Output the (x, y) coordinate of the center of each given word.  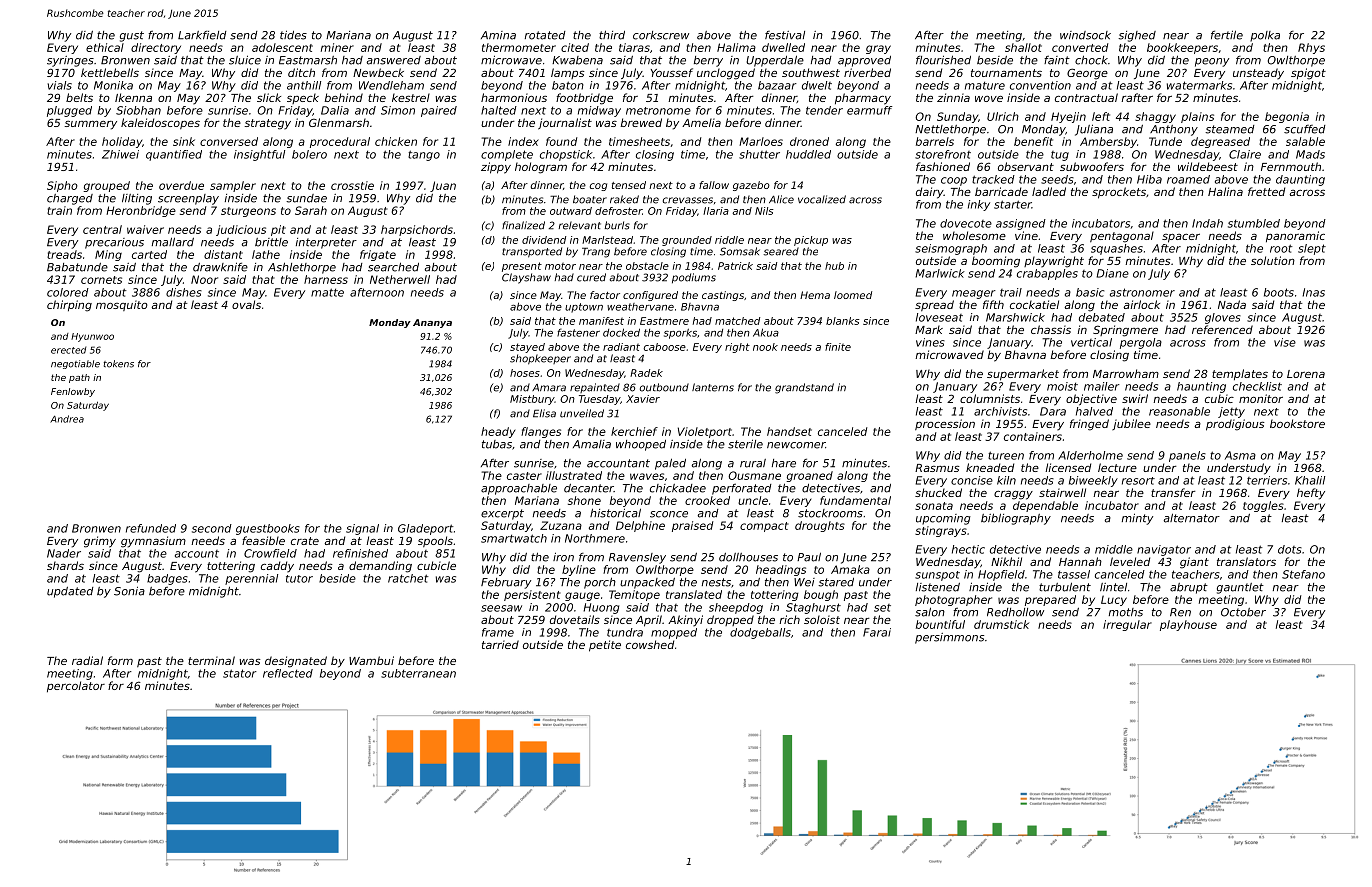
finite (838, 347)
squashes (1117, 249)
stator (240, 673)
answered (394, 60)
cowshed (650, 644)
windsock (1085, 35)
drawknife (220, 267)
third (612, 35)
